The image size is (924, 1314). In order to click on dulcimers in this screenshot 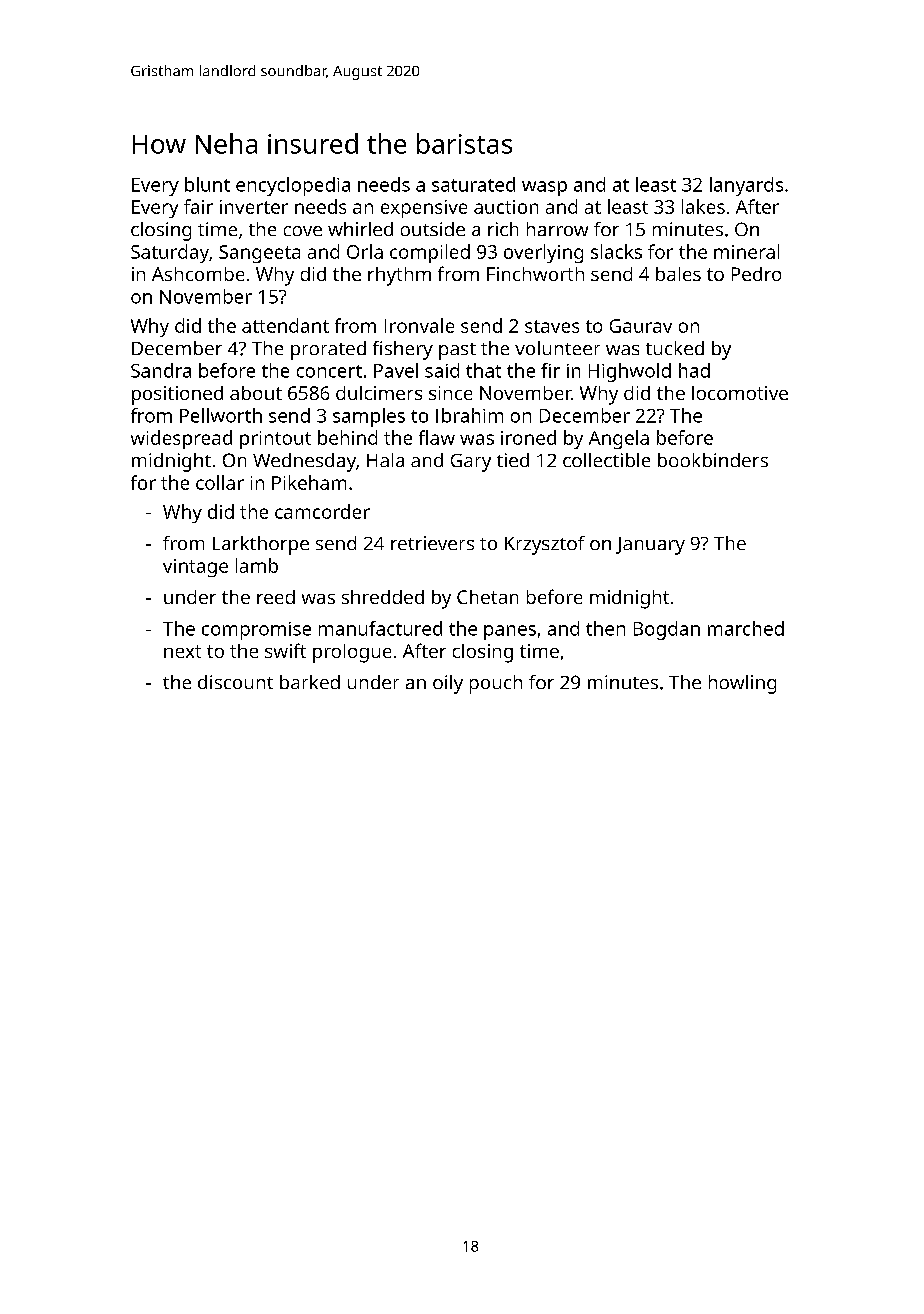, I will do `click(379, 393)`.
